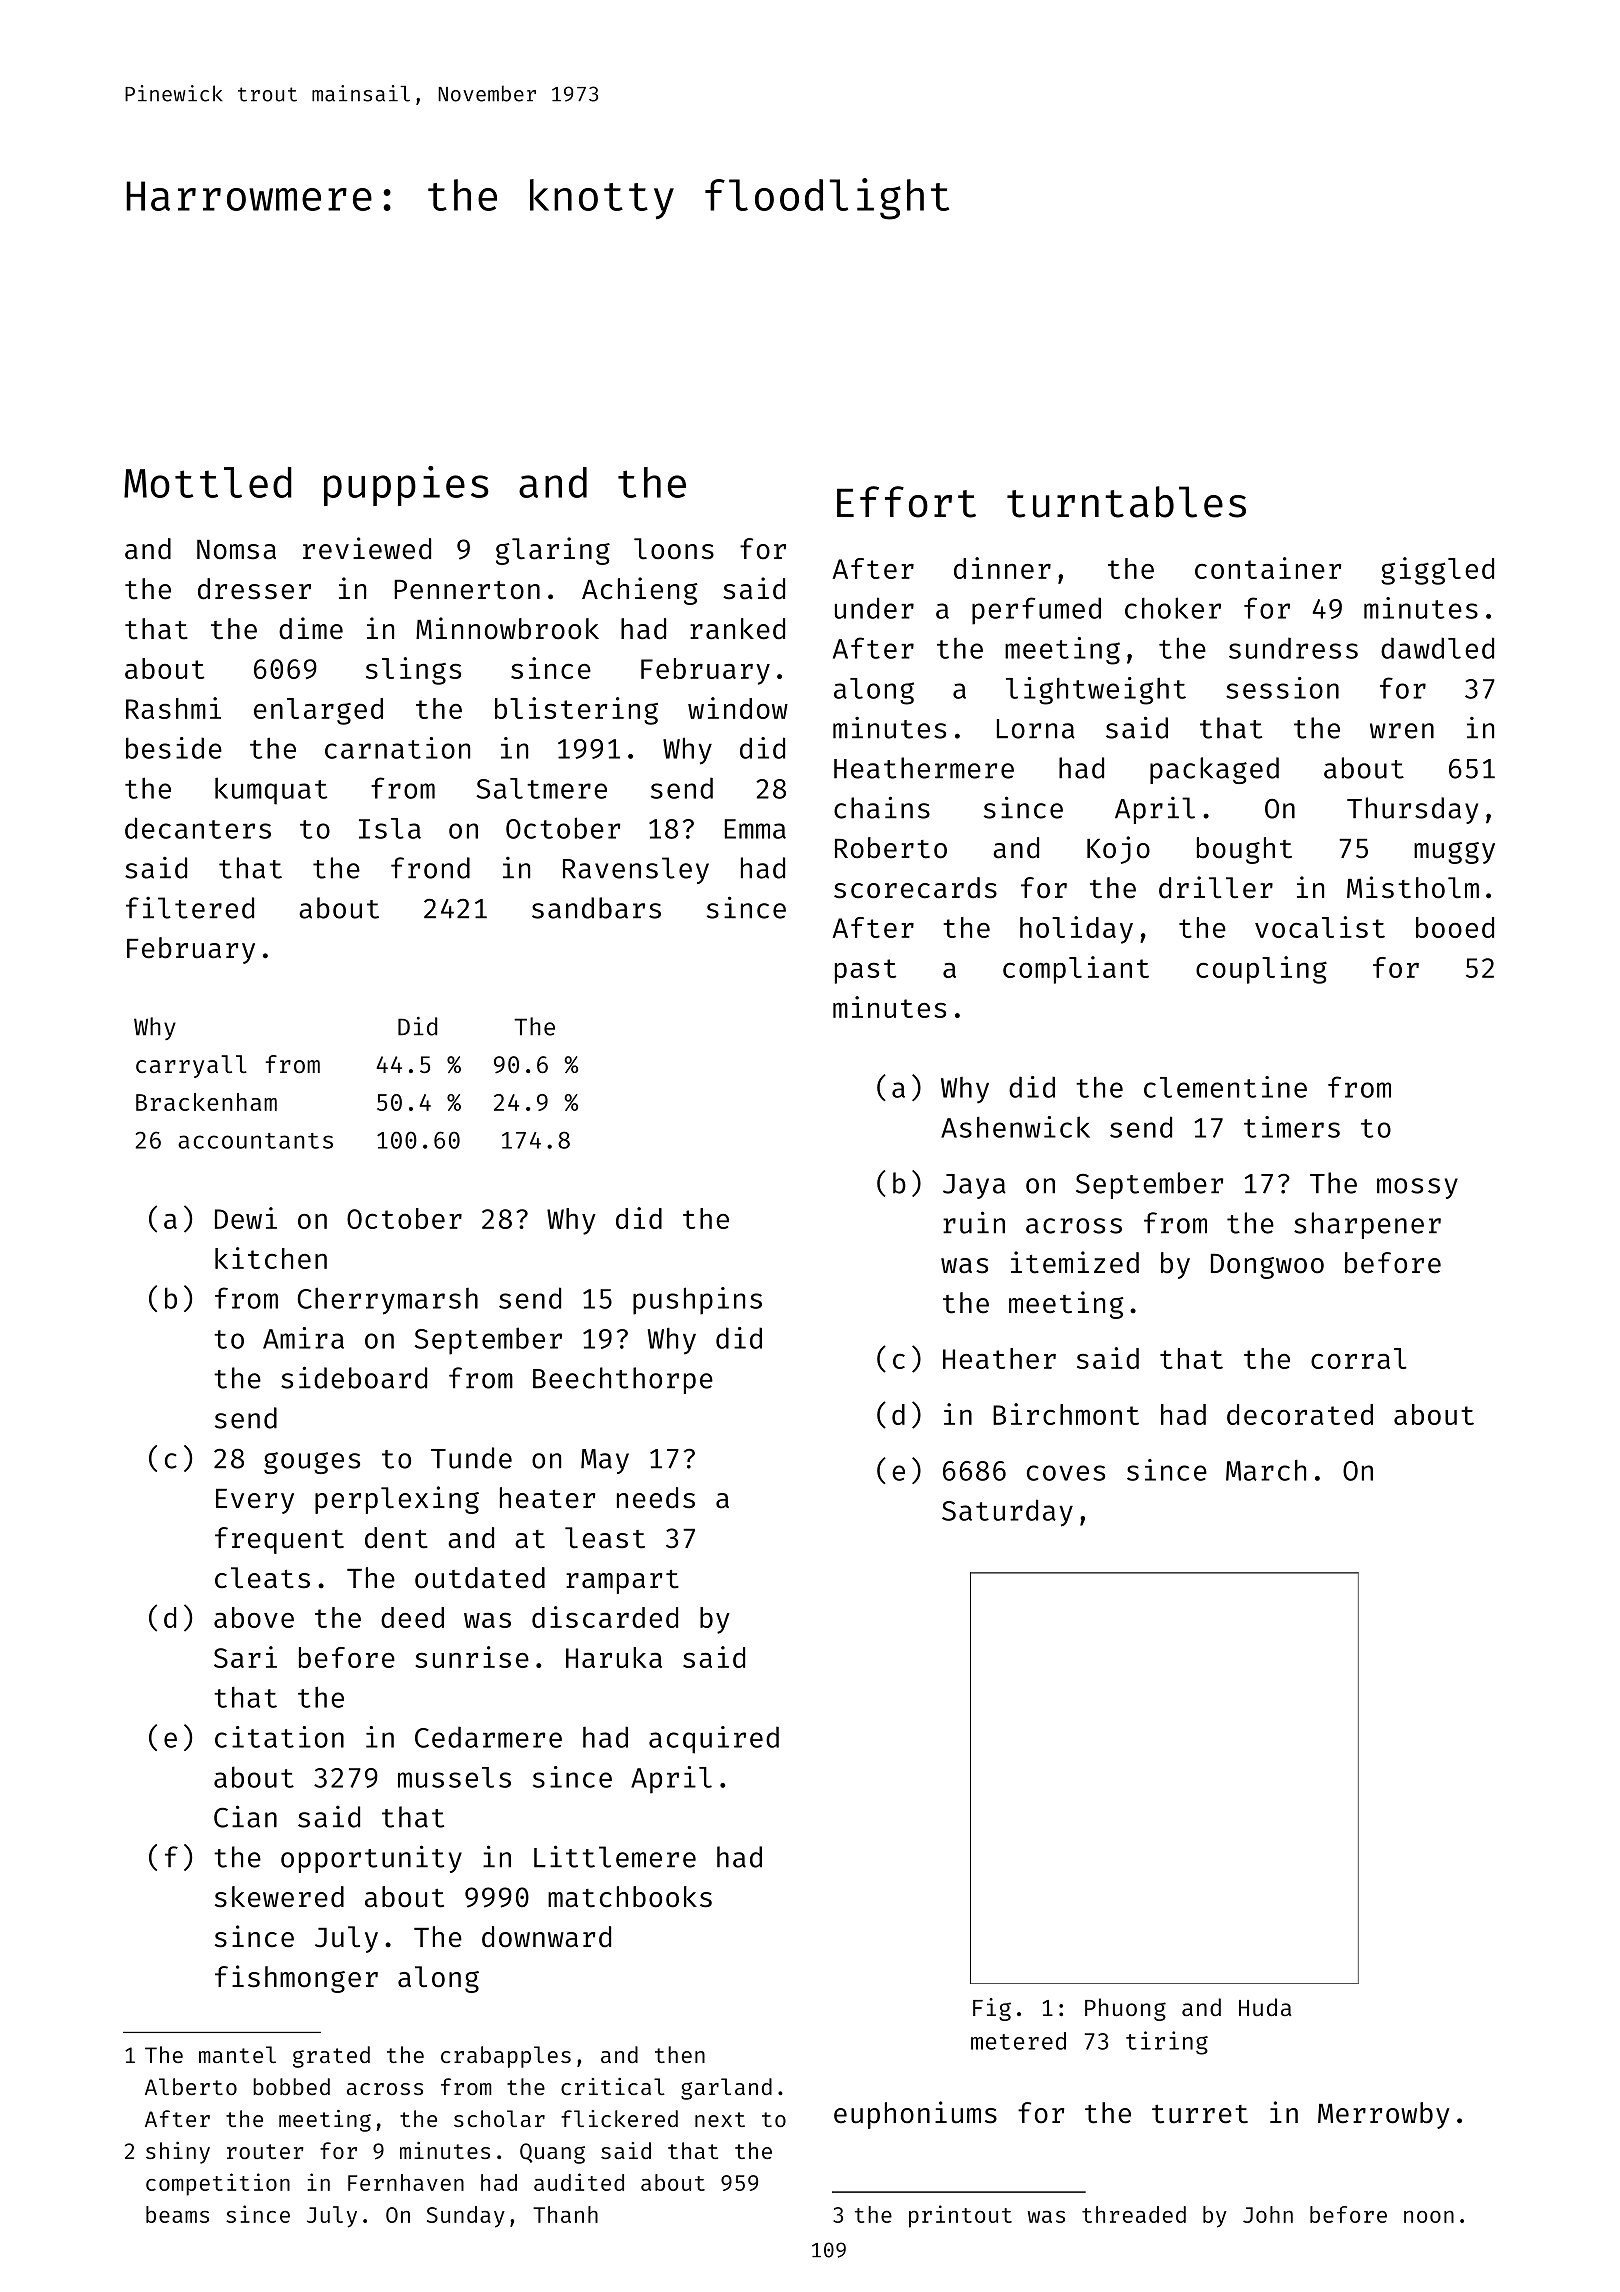 The width and height of the screenshot is (1620, 2292). What do you see at coordinates (312, 1463) in the screenshot?
I see `gouges` at bounding box center [312, 1463].
